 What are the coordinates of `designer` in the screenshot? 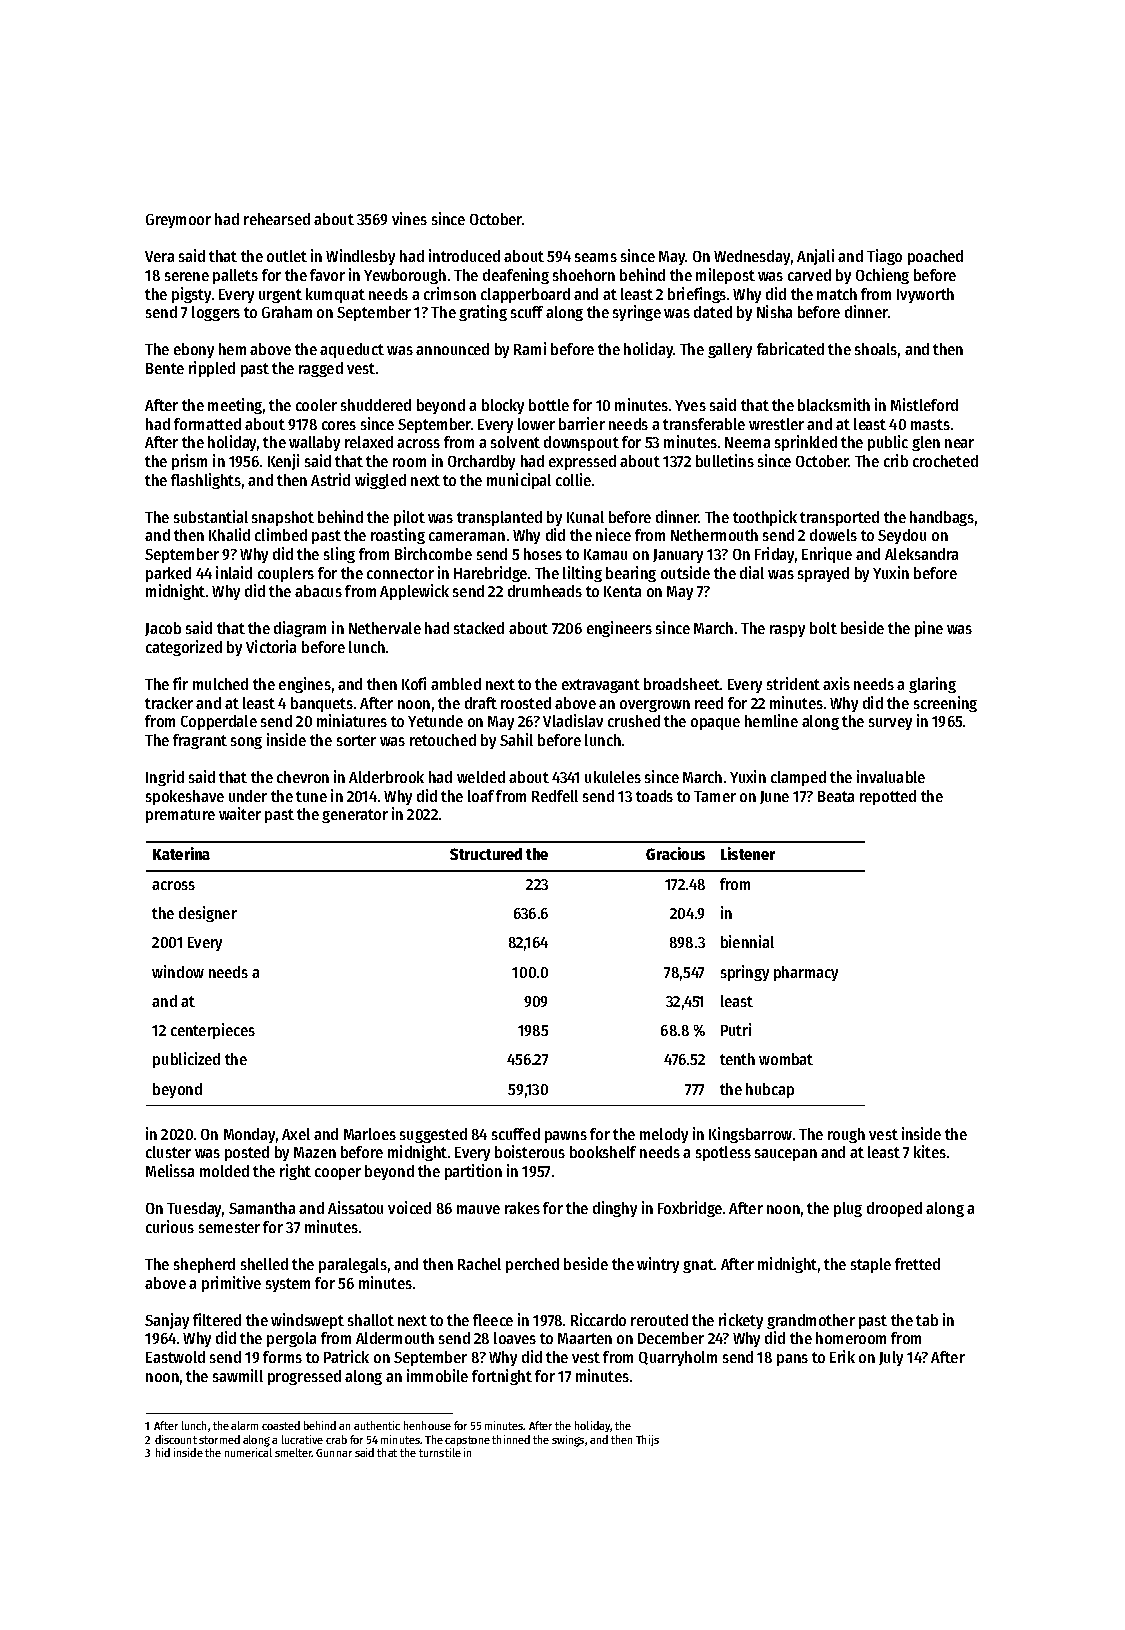 It's located at (208, 914).
